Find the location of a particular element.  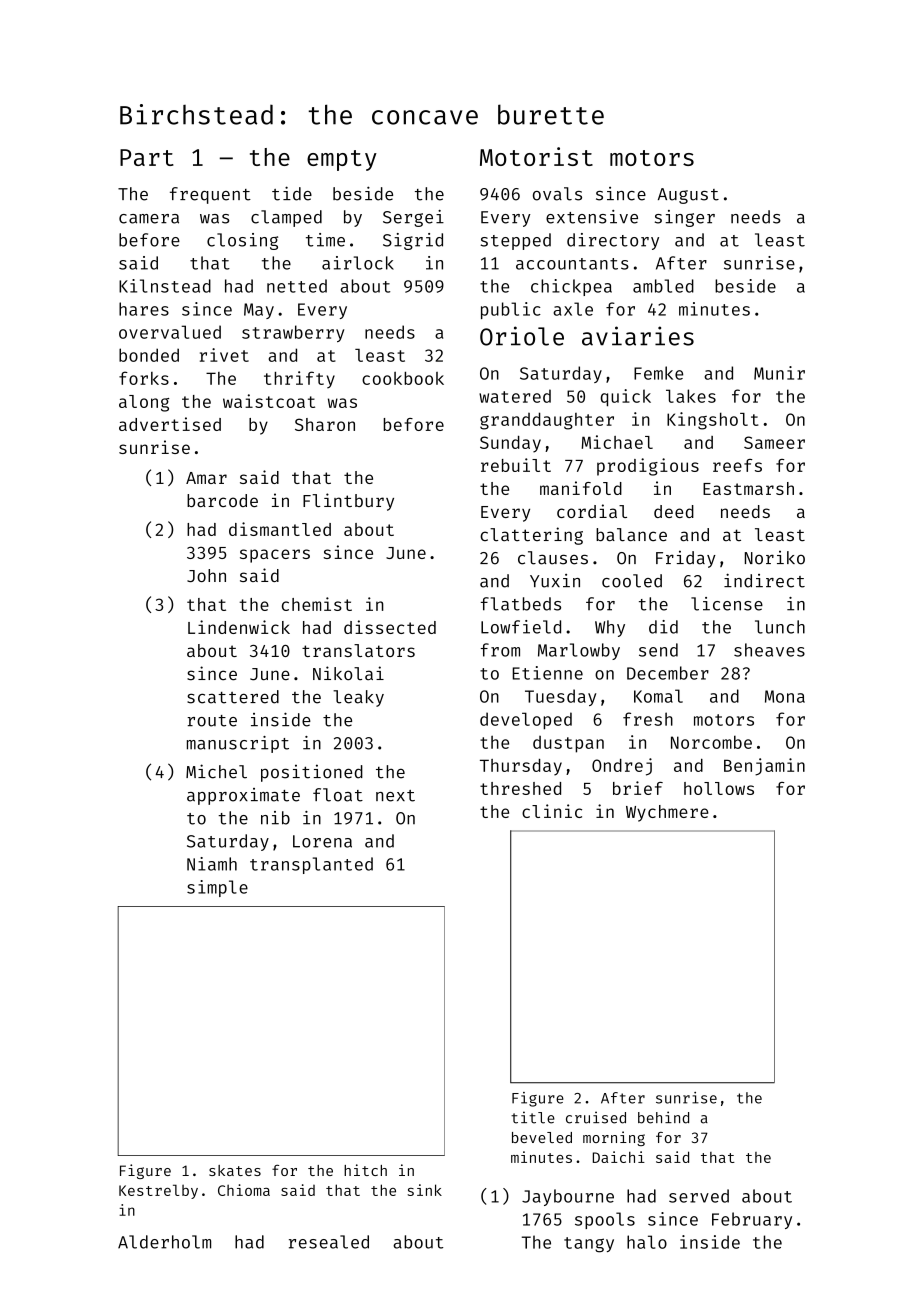

granddaughter is located at coordinates (547, 421).
